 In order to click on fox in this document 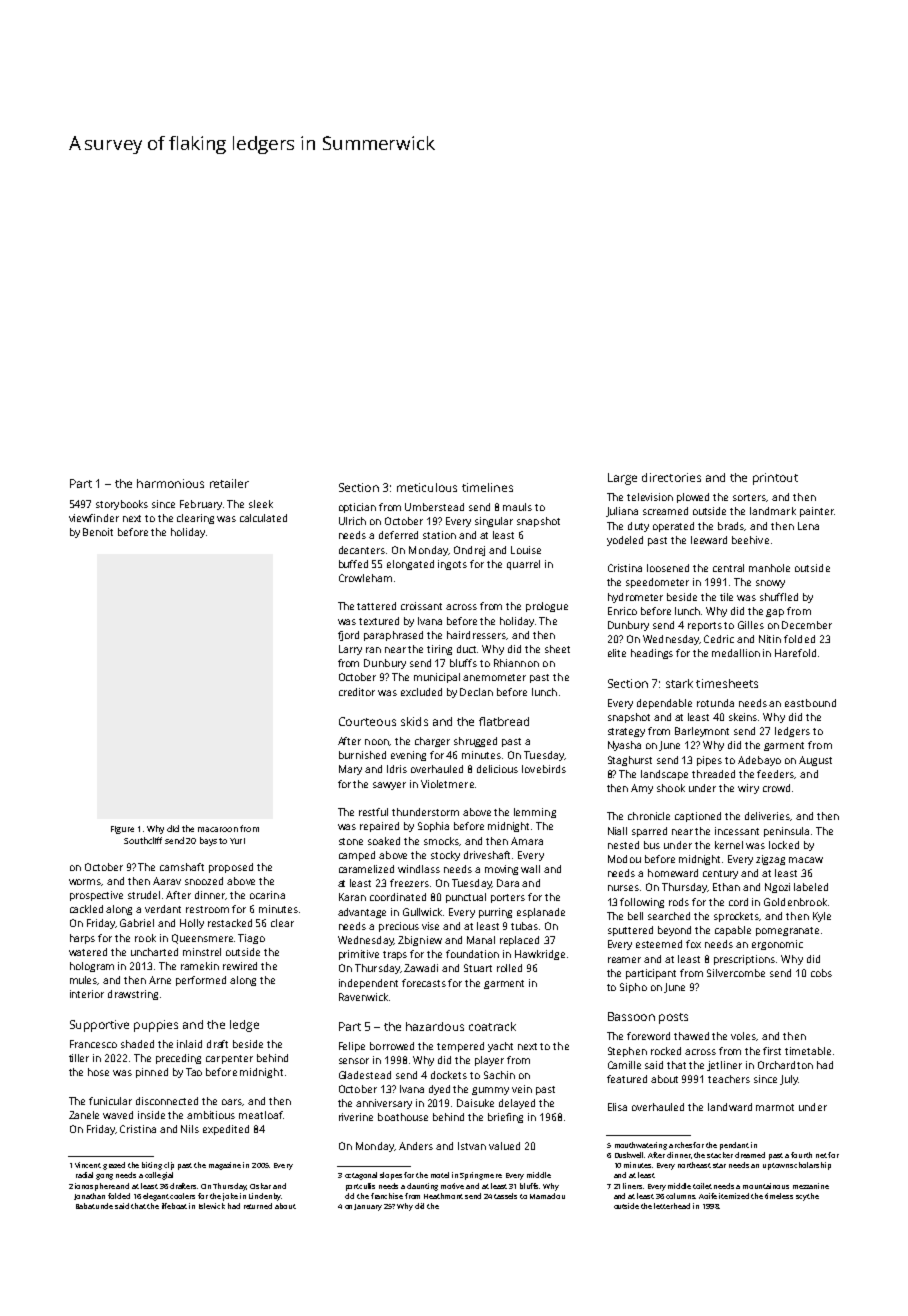, I will do `click(693, 944)`.
